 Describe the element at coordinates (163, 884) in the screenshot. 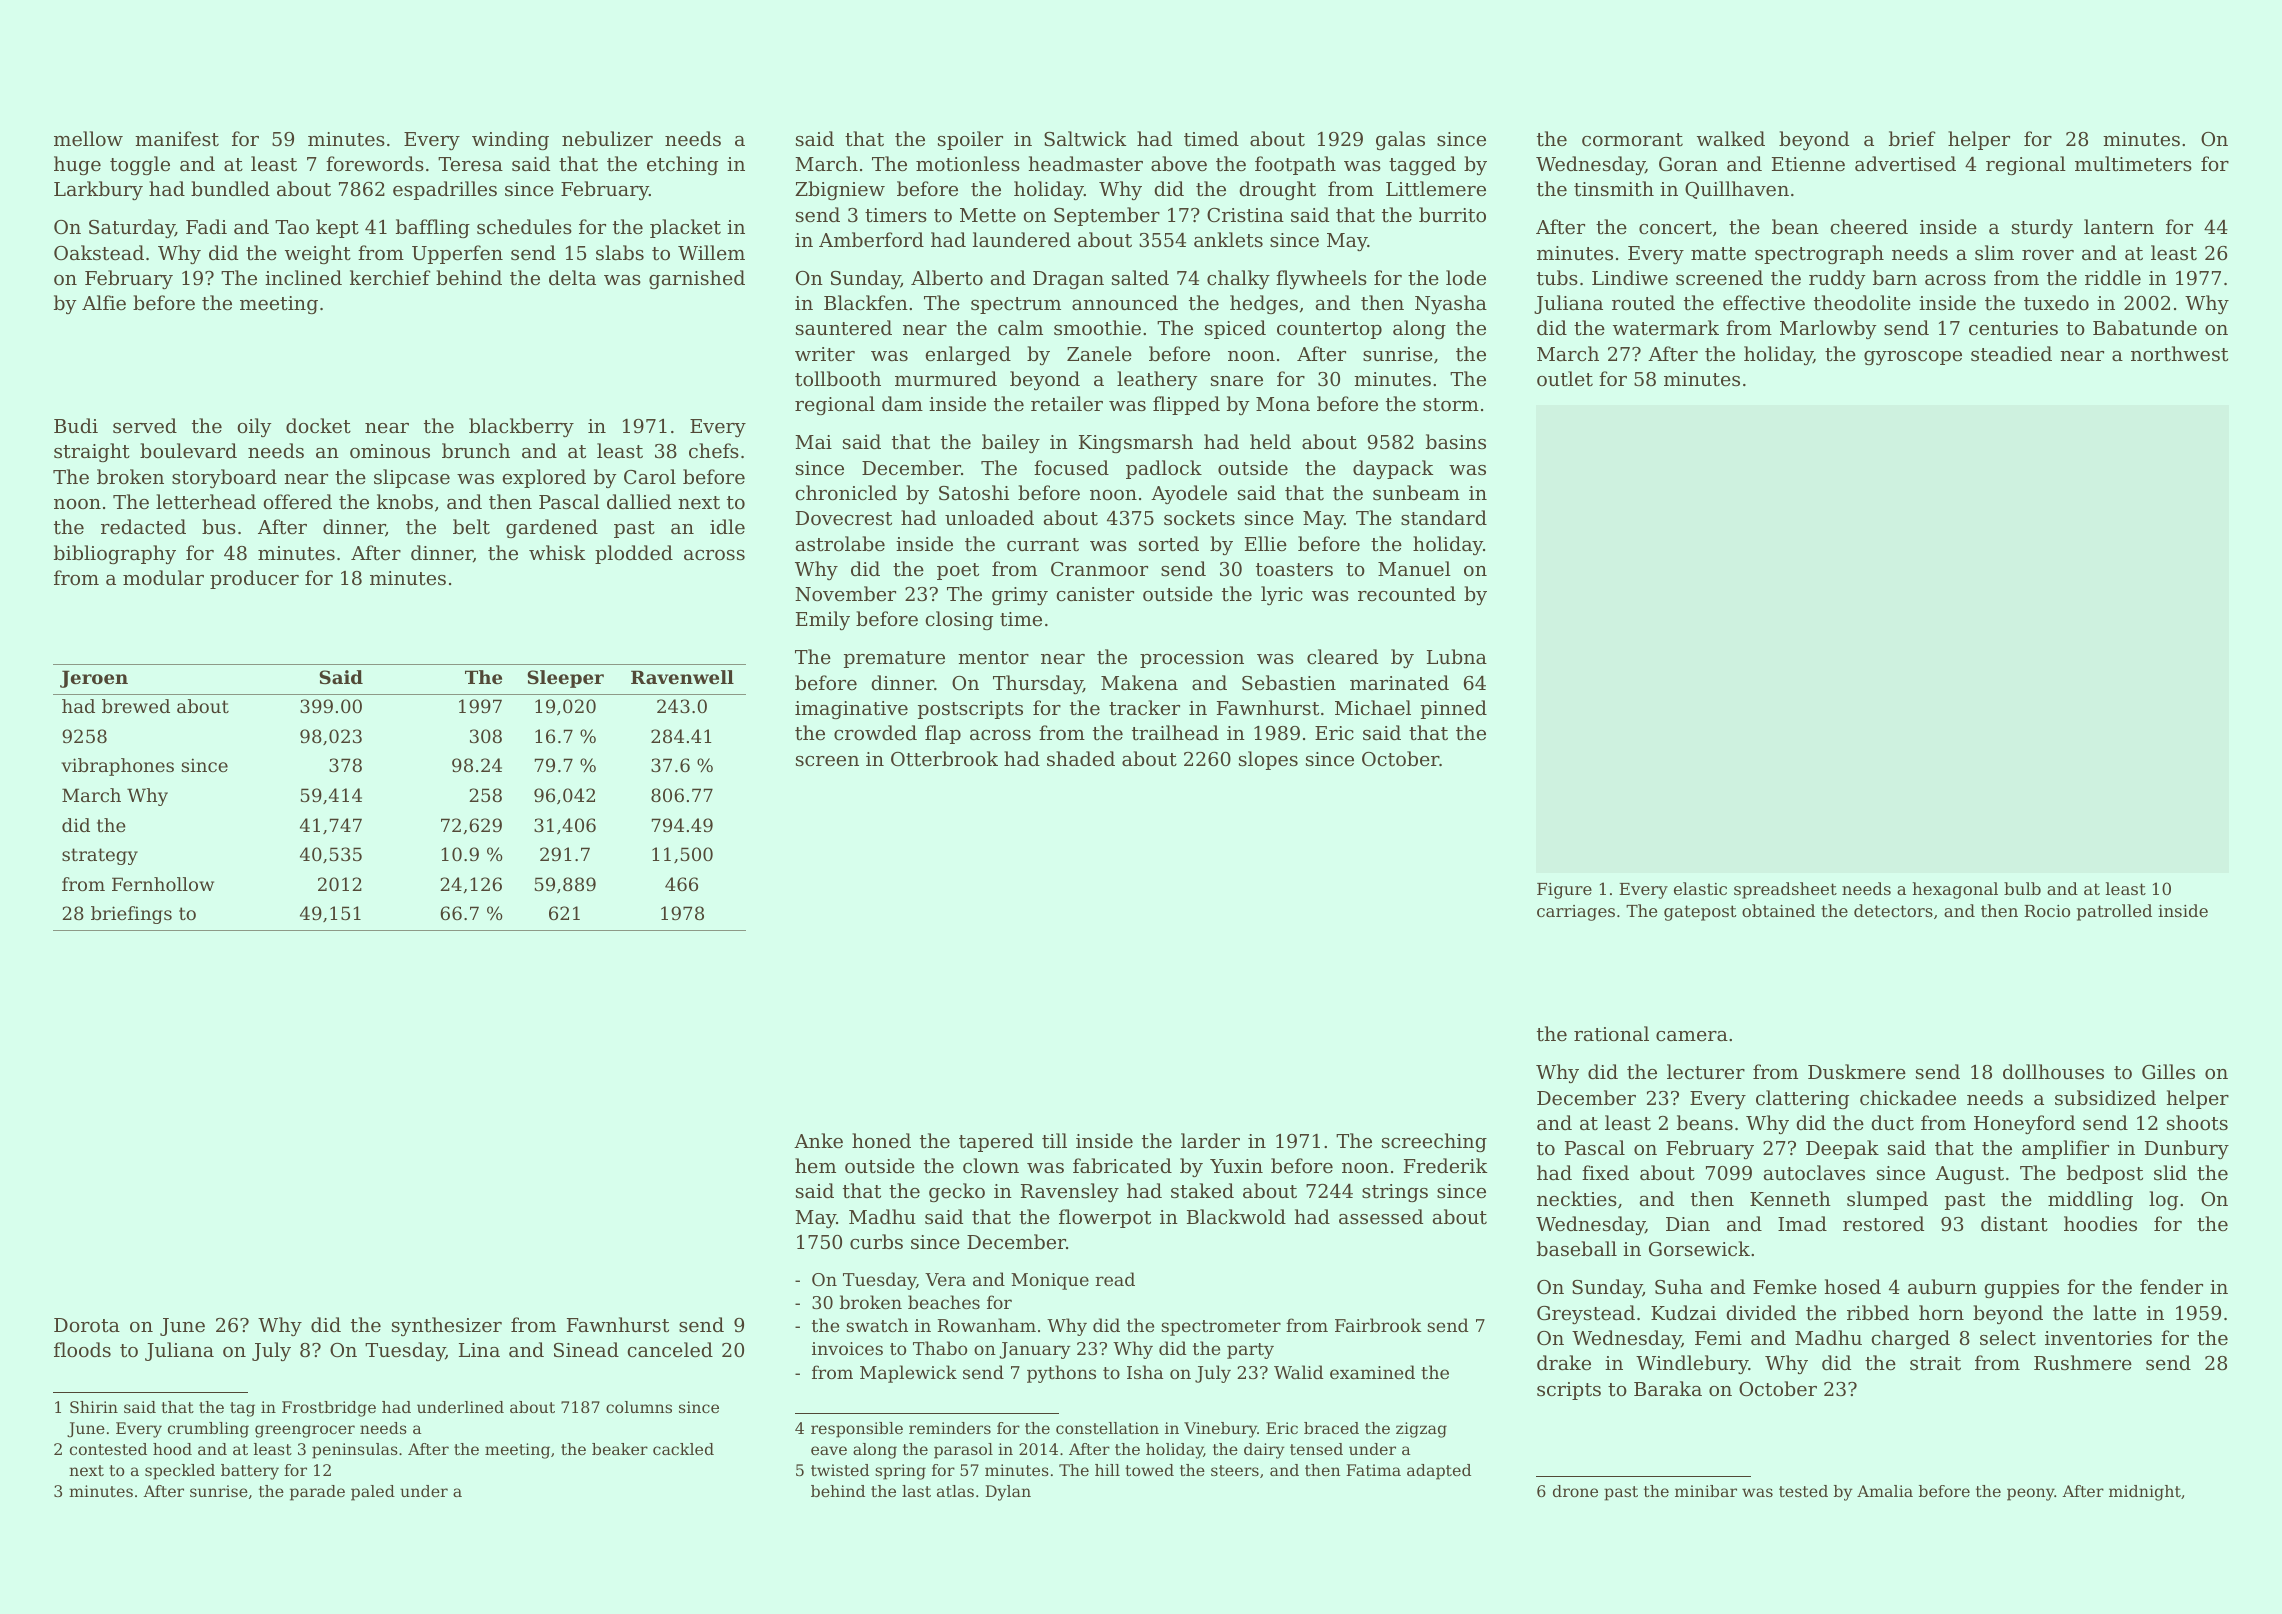

I see `Fernhollow` at that location.
